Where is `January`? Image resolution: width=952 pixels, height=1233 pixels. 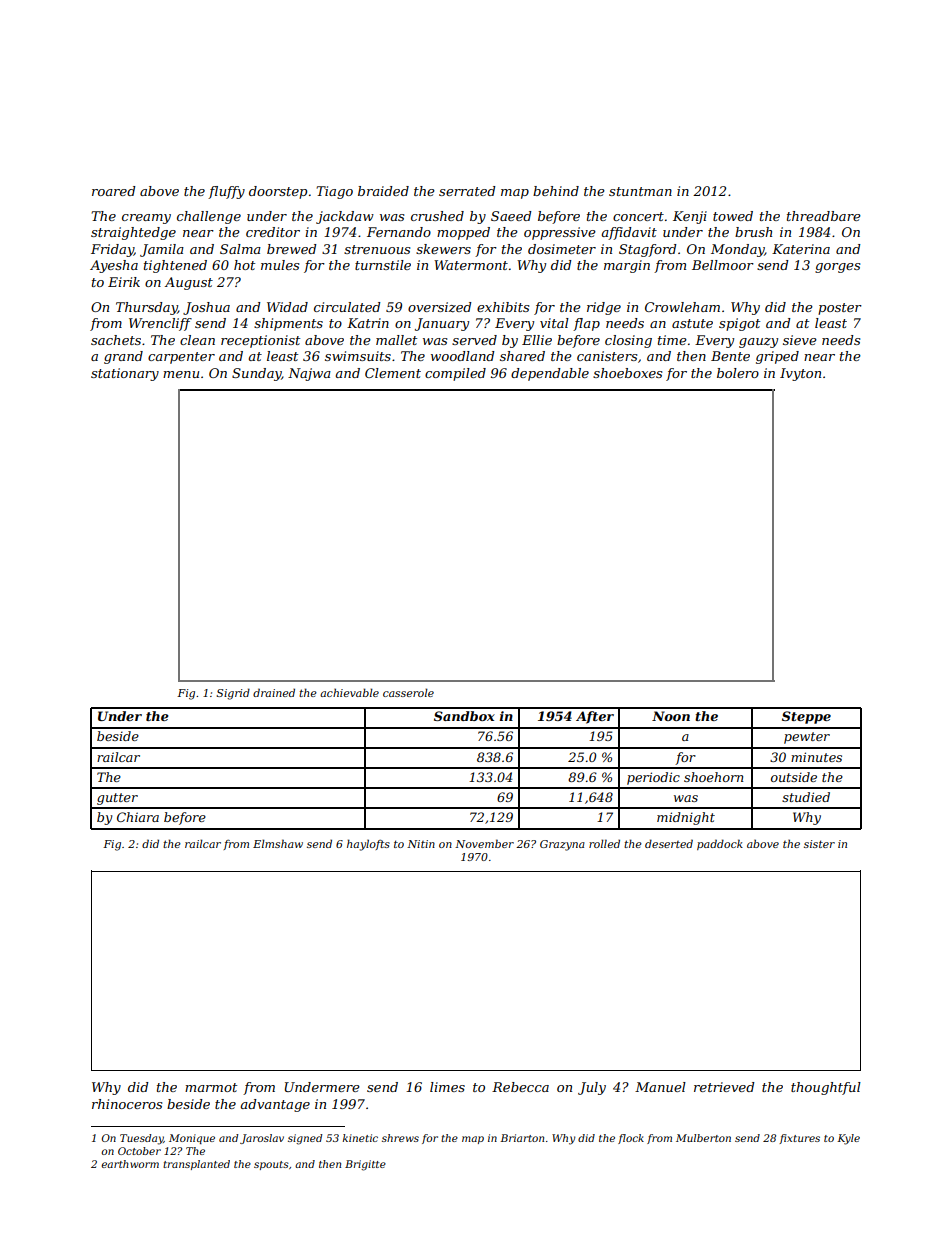
January is located at coordinates (442, 324).
